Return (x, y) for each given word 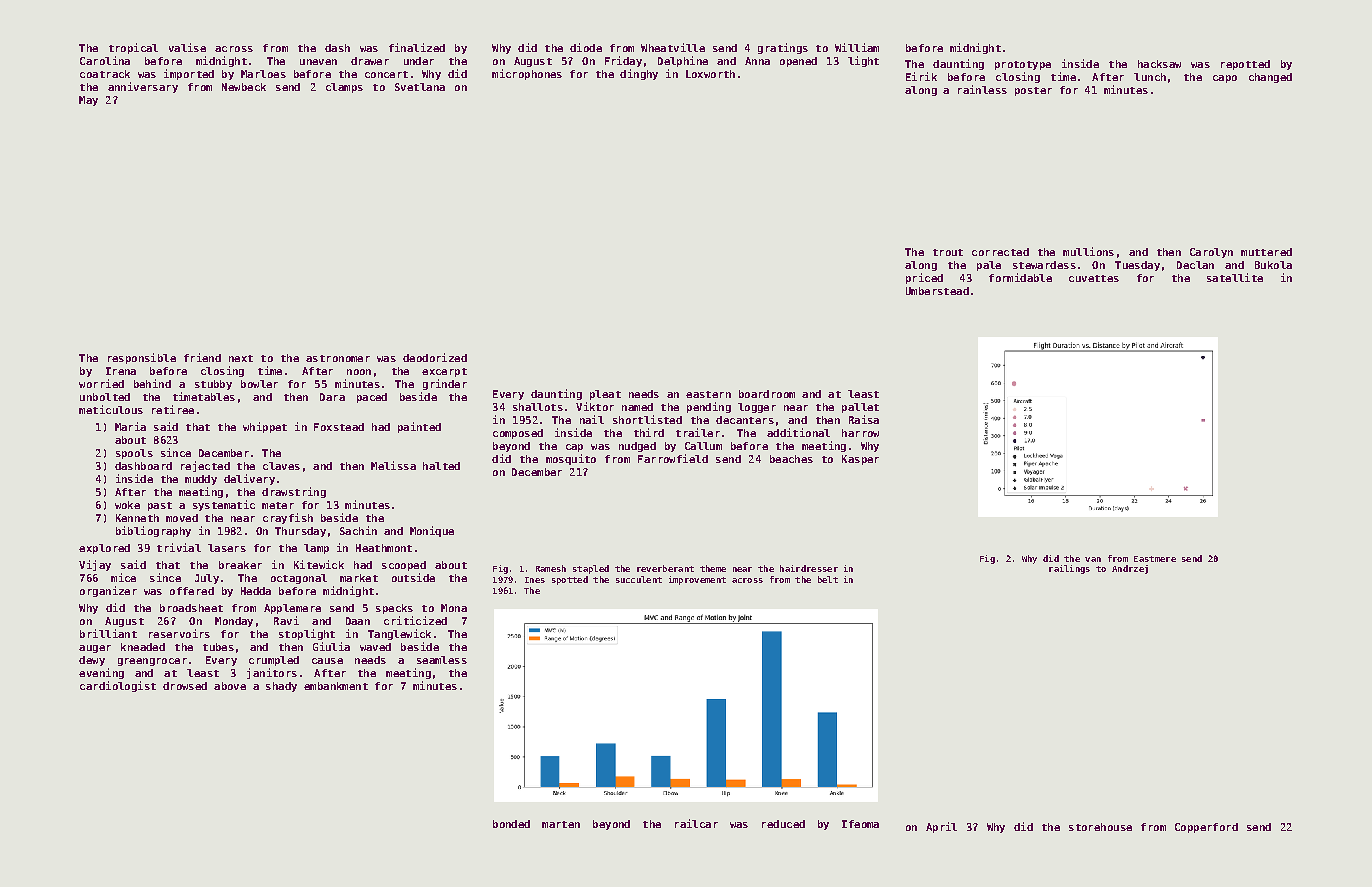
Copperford (1206, 828)
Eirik (921, 76)
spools (134, 454)
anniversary (143, 87)
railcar (696, 823)
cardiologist (118, 686)
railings (1069, 569)
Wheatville (673, 47)
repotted (1245, 65)
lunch (1150, 77)
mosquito (571, 459)
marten (561, 824)
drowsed (185, 686)
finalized (417, 47)
